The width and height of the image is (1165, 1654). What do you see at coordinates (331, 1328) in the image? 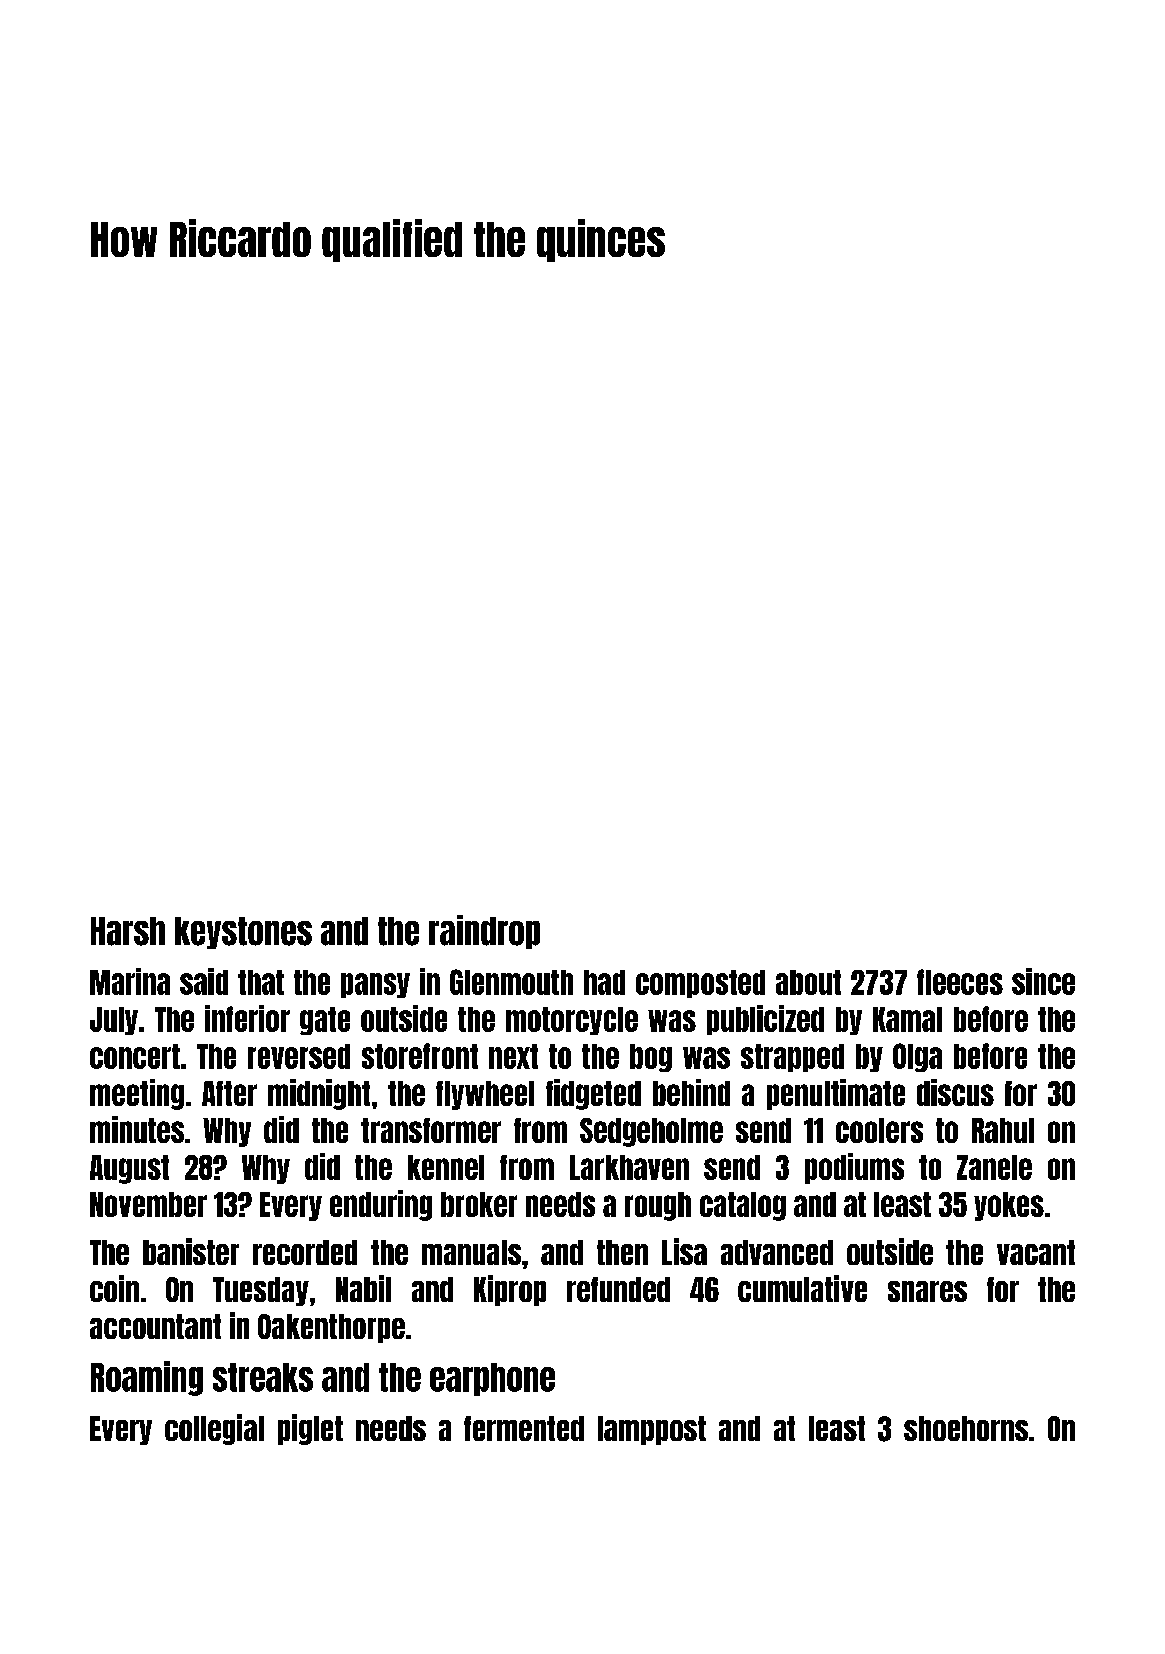
I see `Oakenthorpe` at bounding box center [331, 1328].
